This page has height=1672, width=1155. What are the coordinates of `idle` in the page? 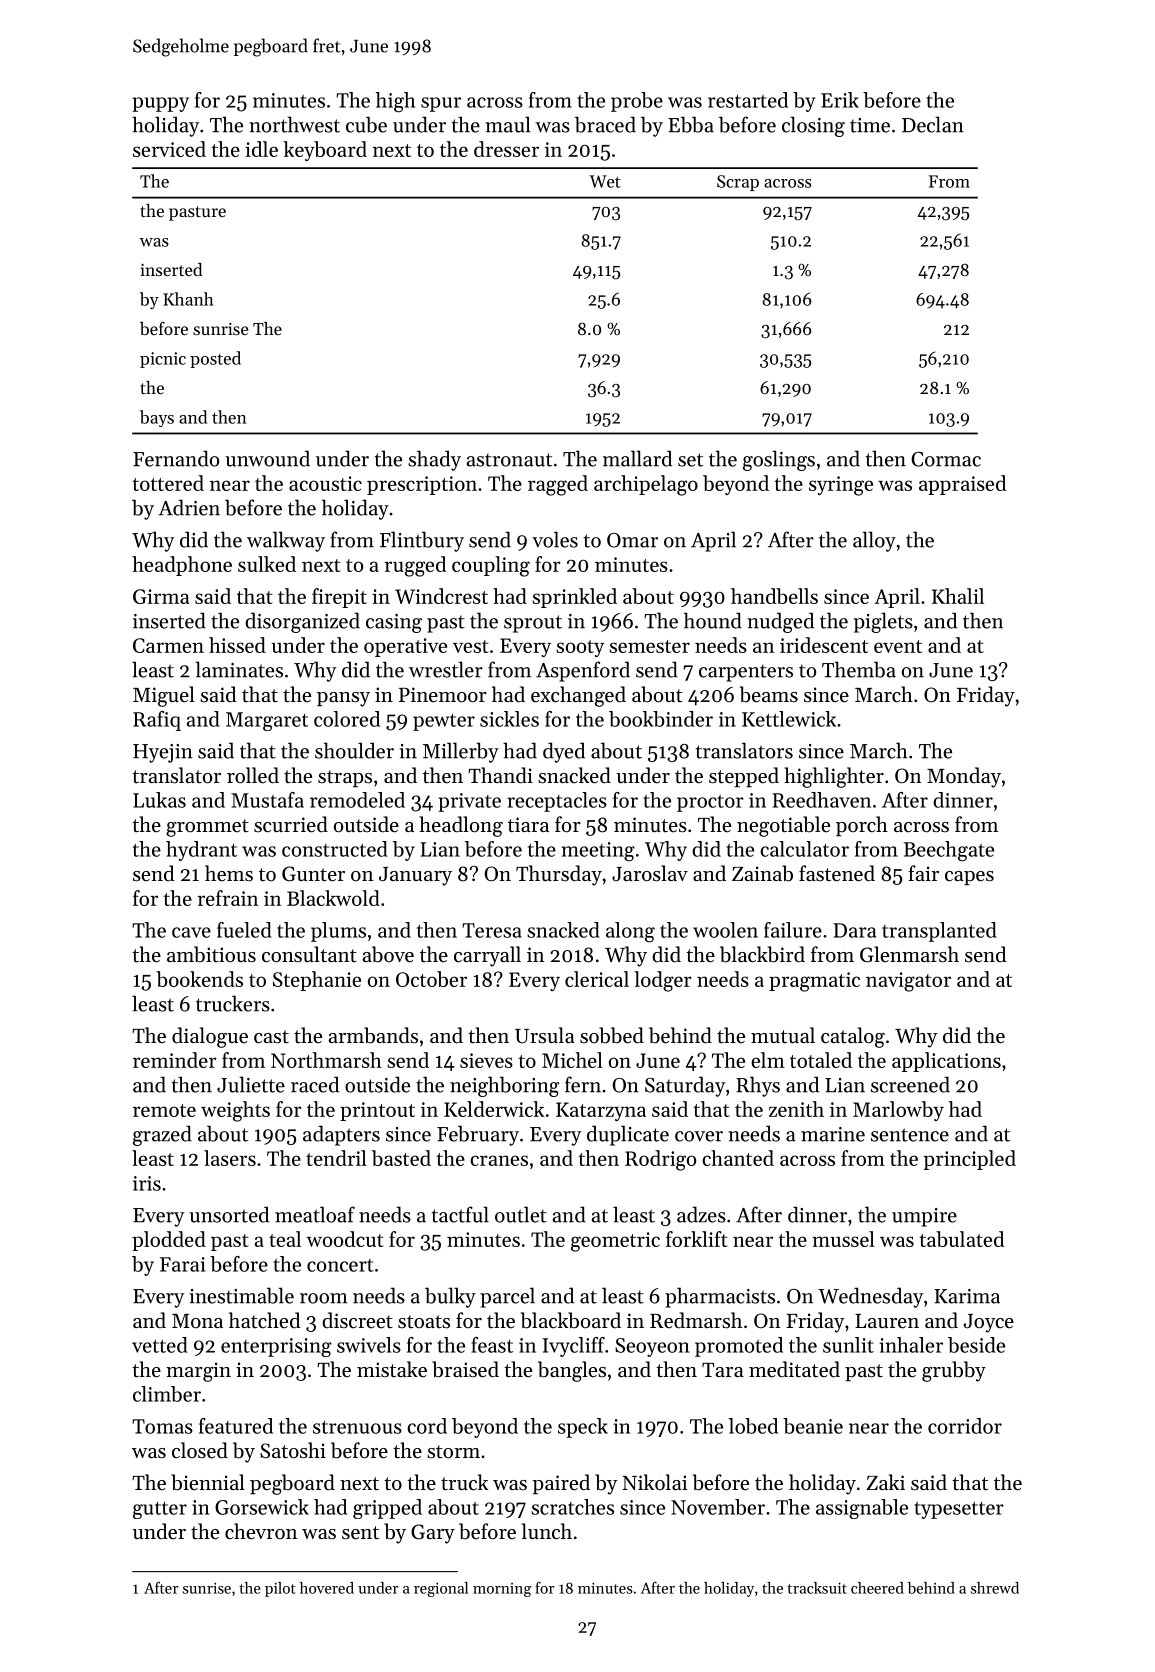 It's located at (261, 149).
